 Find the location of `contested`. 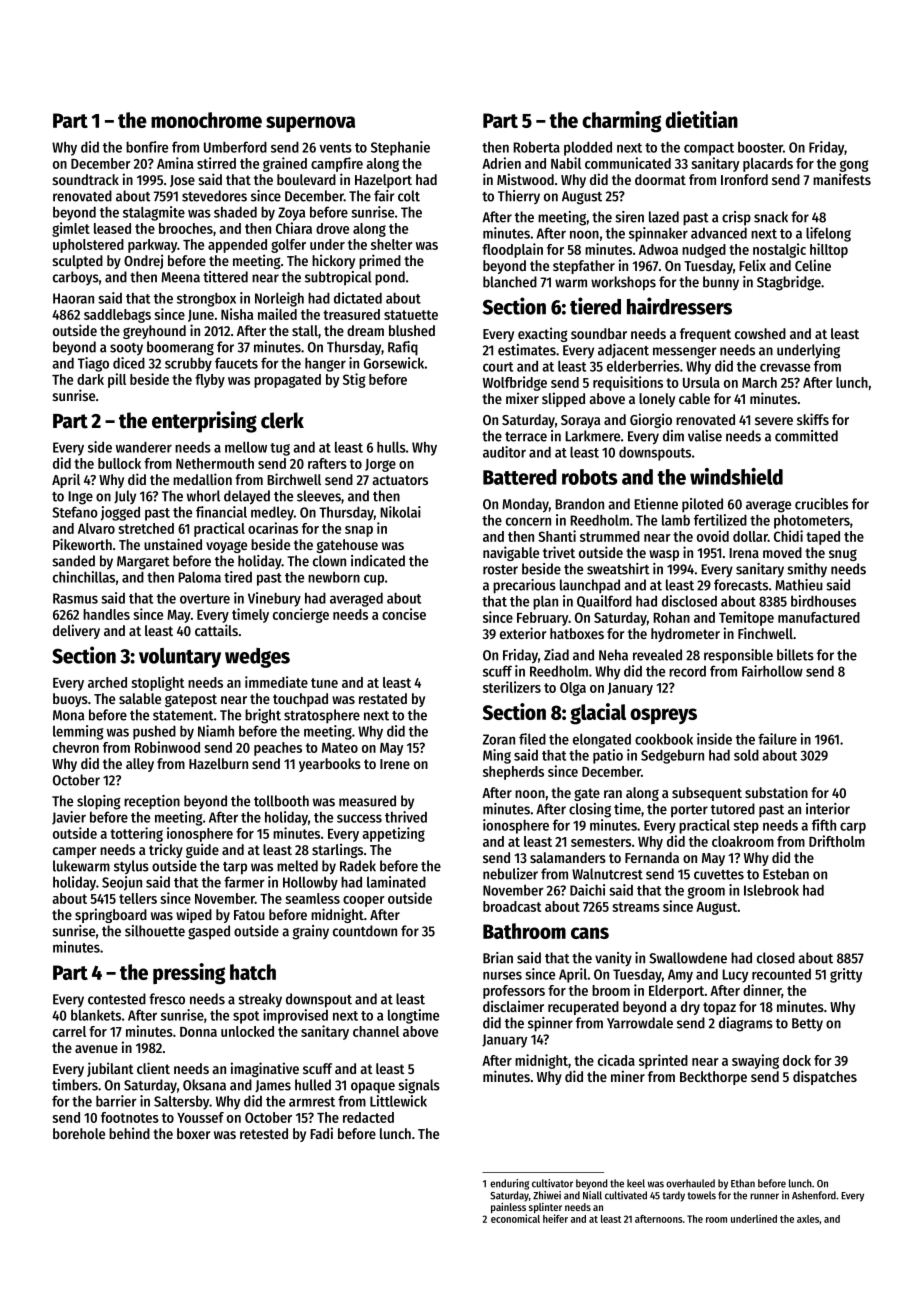

contested is located at coordinates (117, 999).
